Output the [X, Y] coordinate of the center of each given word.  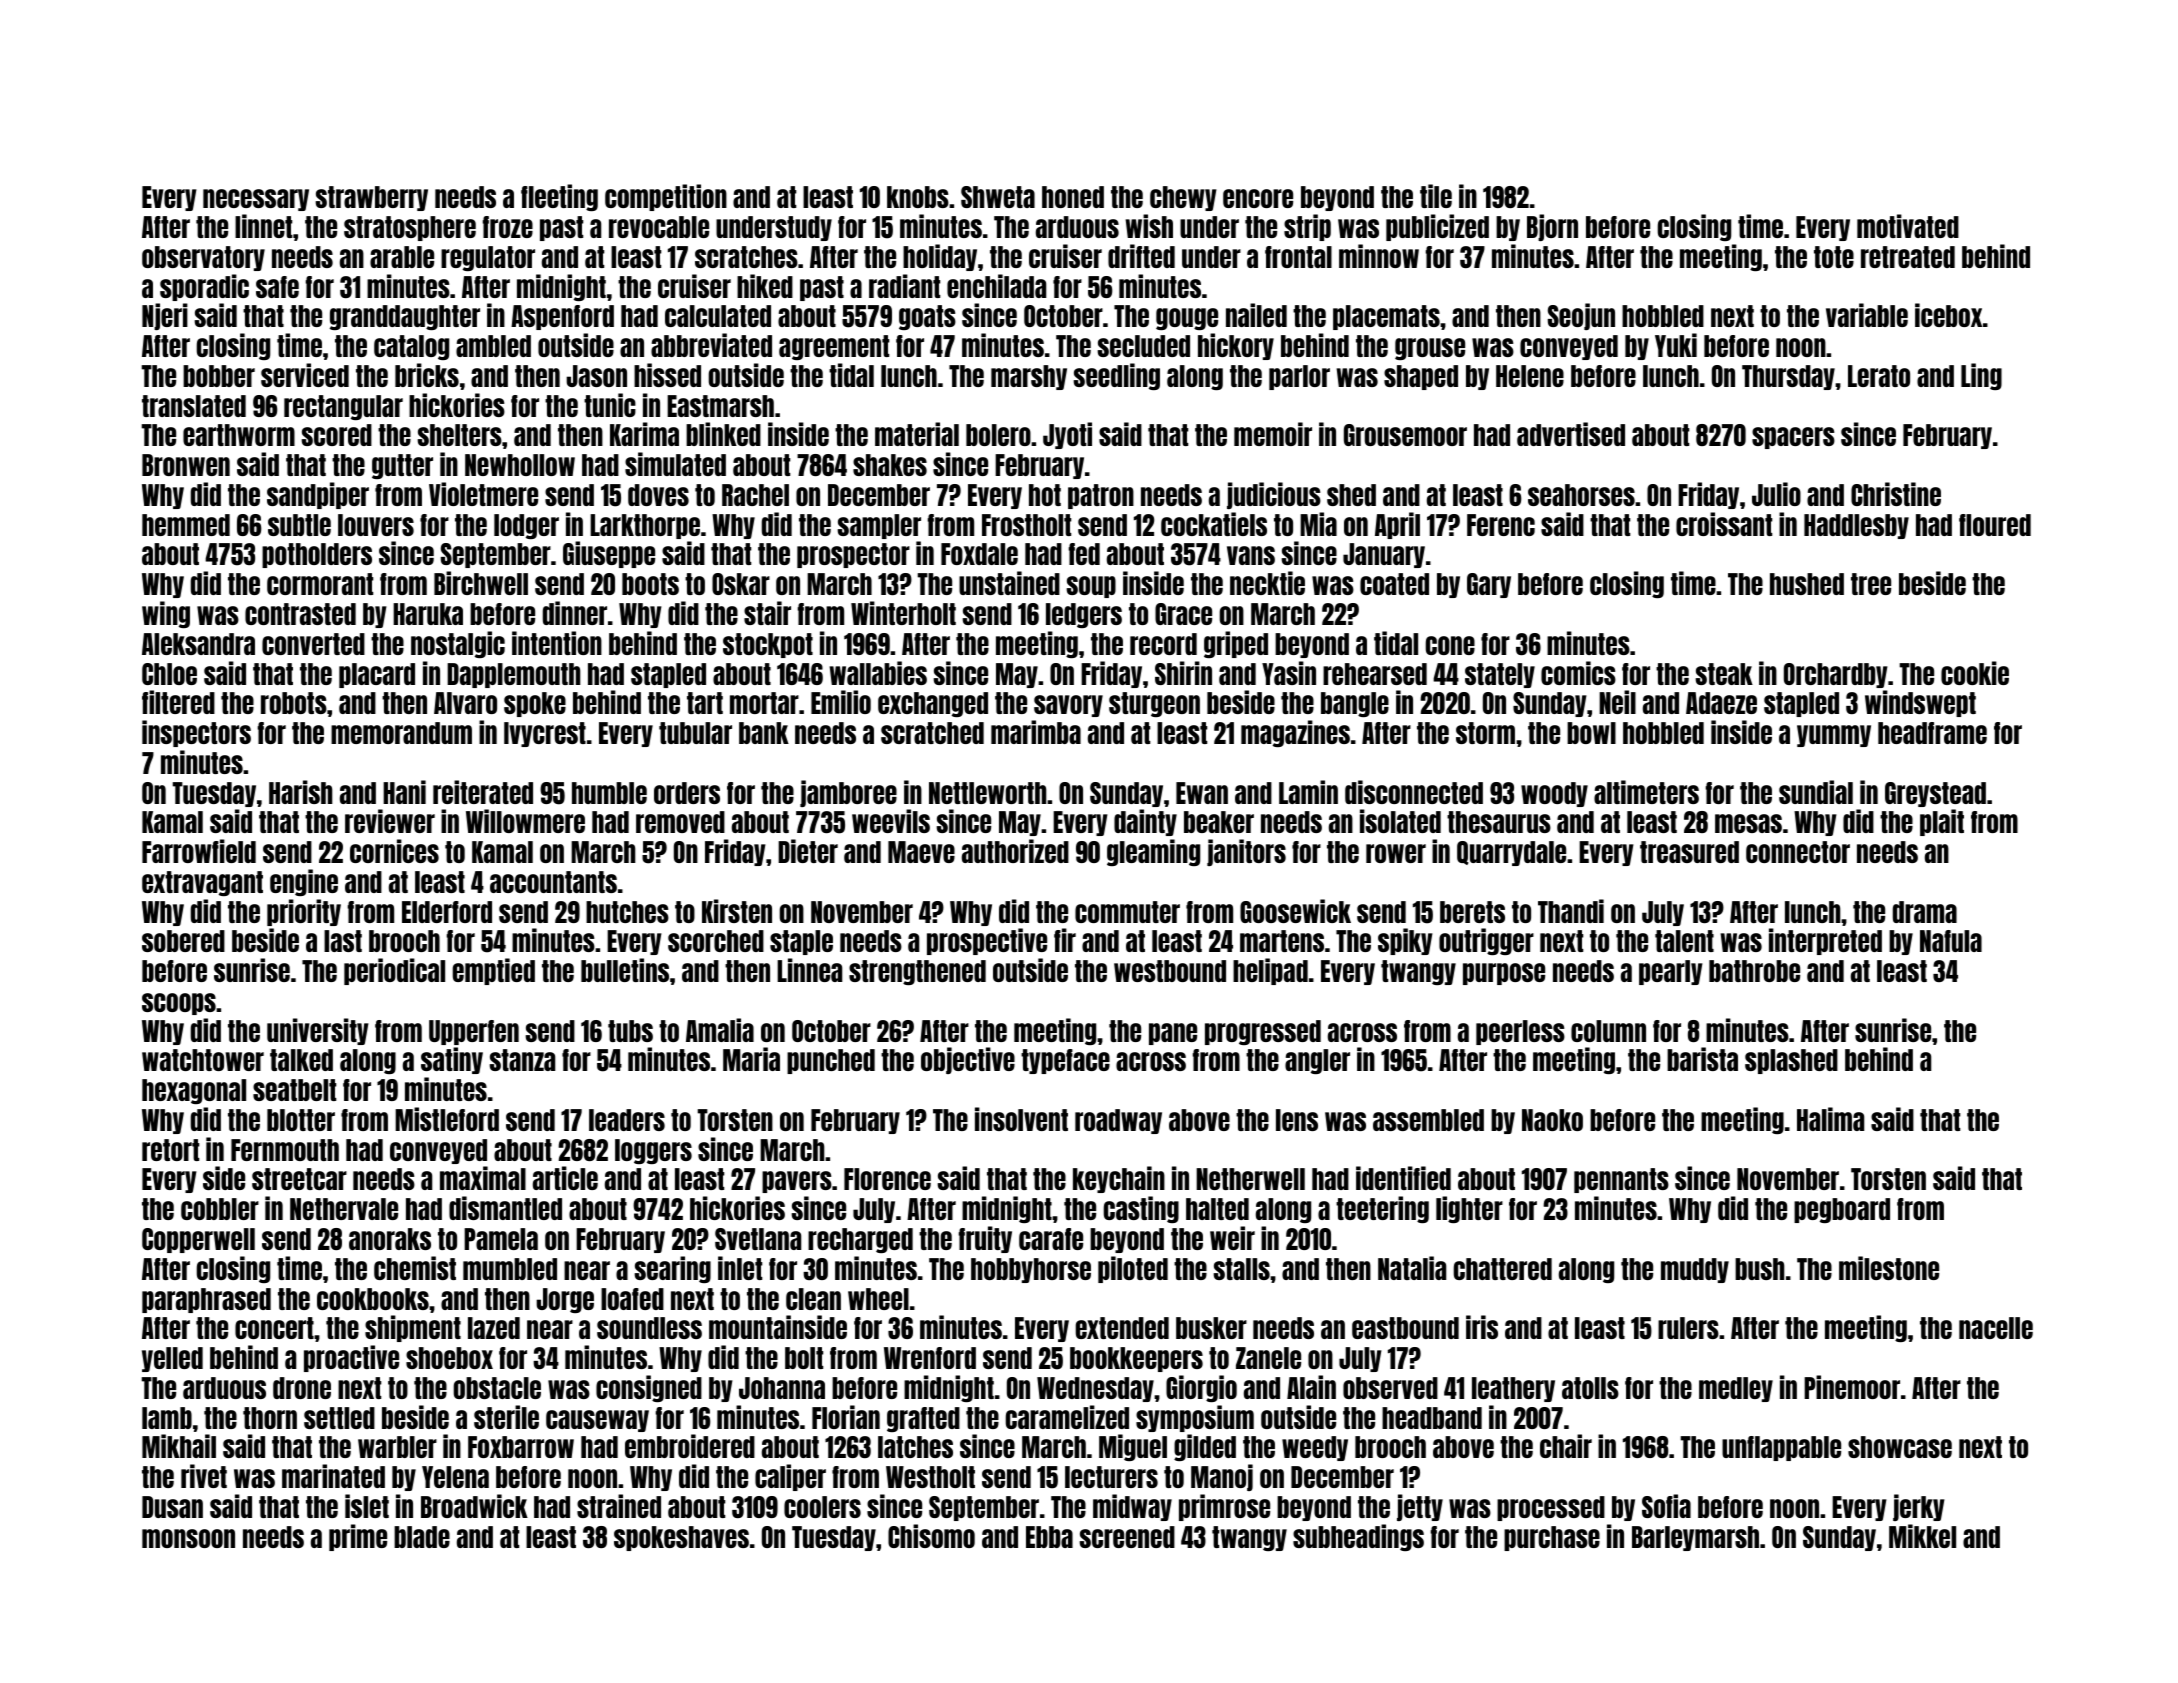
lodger [526, 526]
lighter [1469, 1209]
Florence [887, 1179]
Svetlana [758, 1239]
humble [609, 793]
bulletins [625, 970]
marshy [1029, 377]
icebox [1948, 315]
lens [1297, 1120]
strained [619, 1506]
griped [1236, 644]
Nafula [1951, 941]
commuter [1127, 912]
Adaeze [1721, 703]
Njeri [165, 316]
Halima [1830, 1119]
